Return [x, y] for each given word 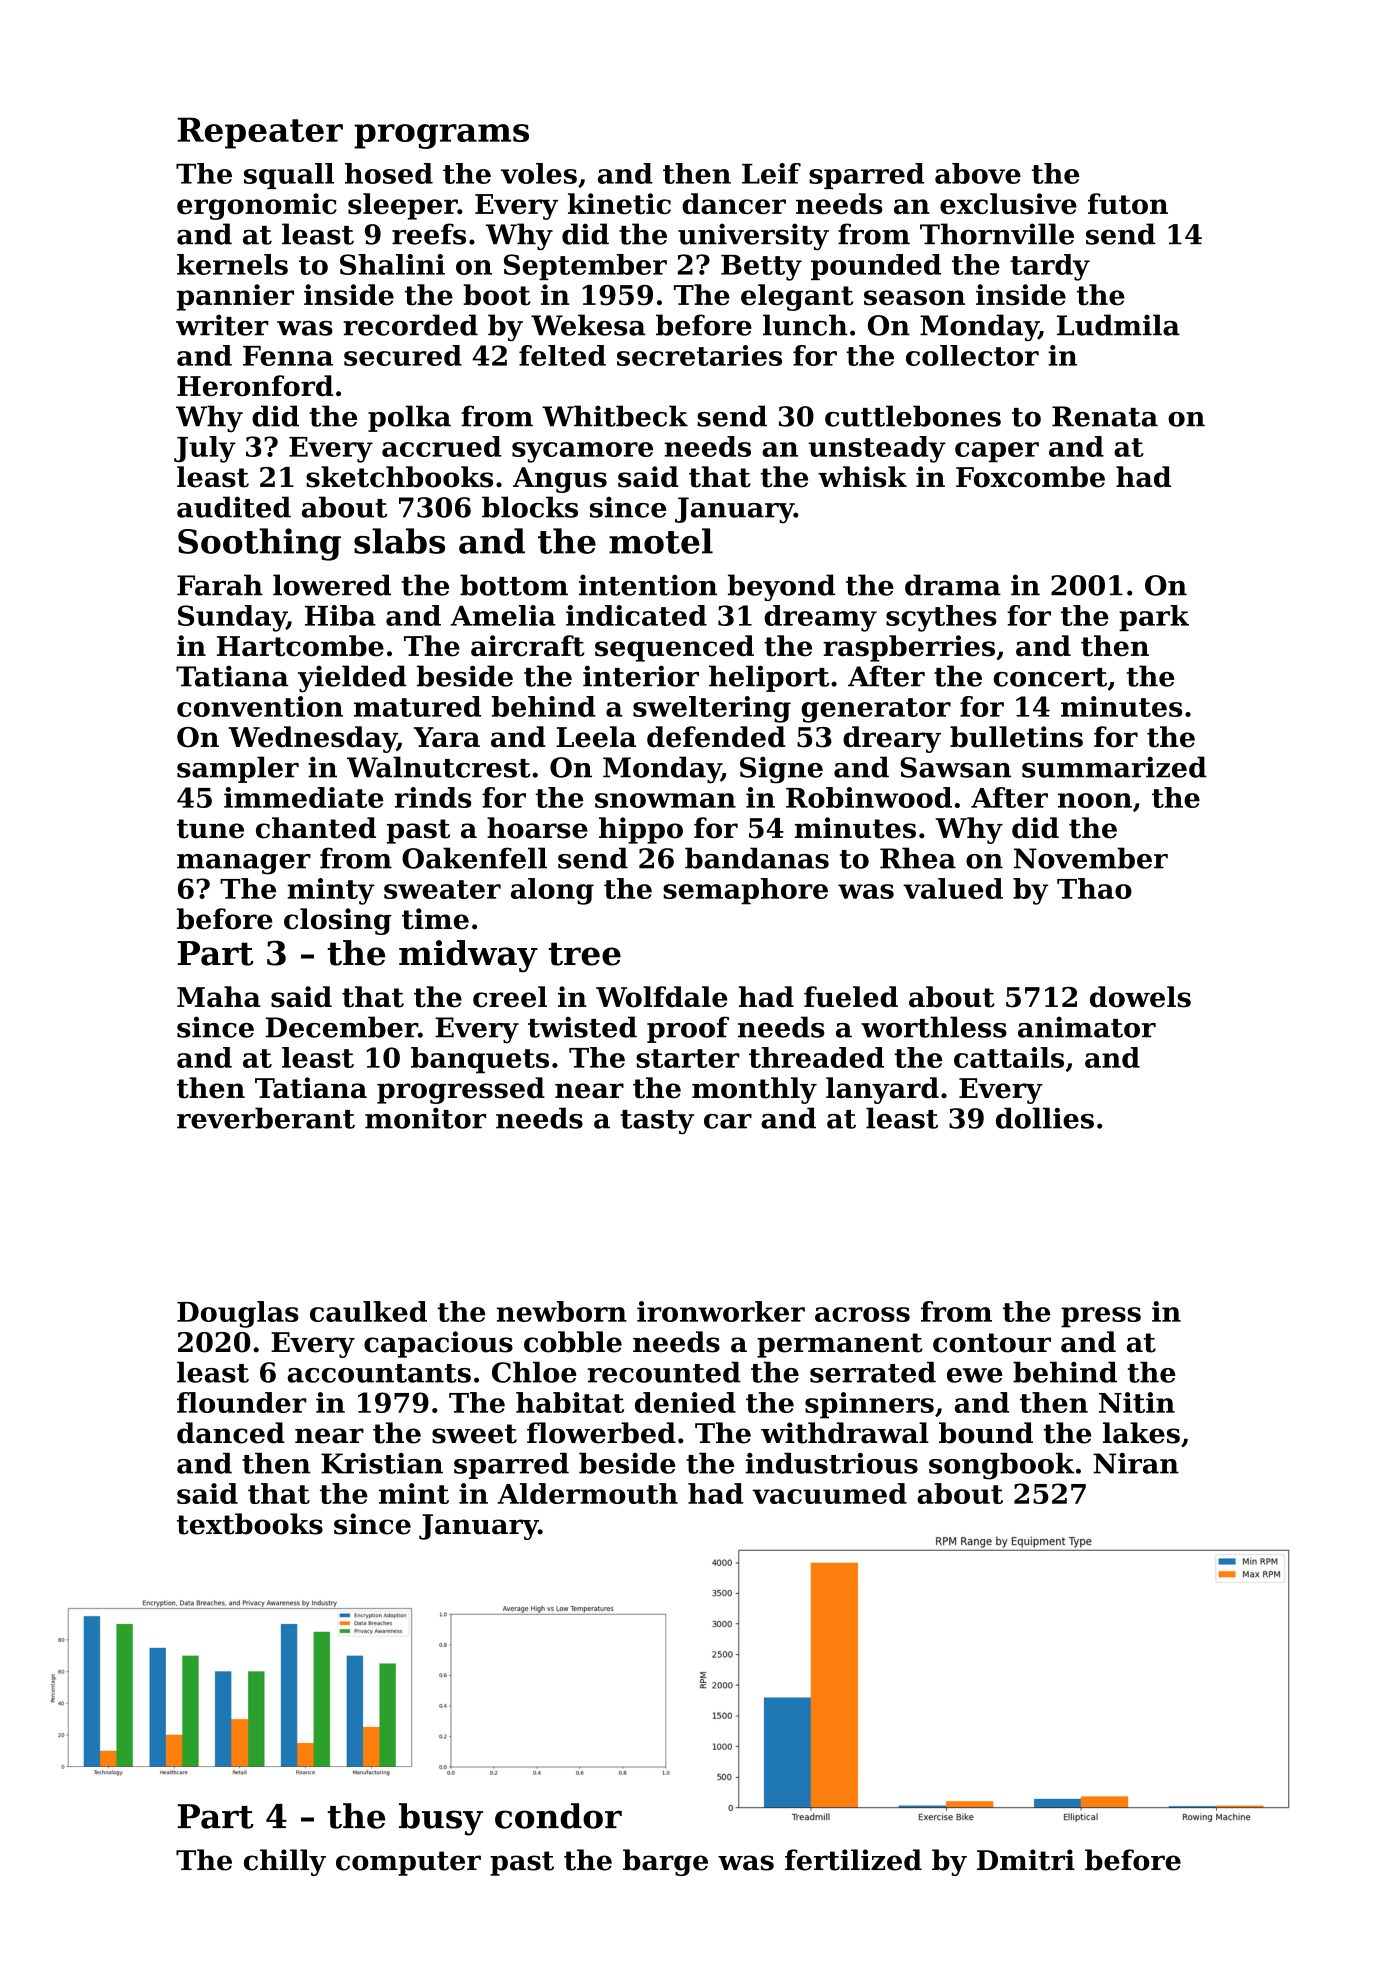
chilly [285, 1862]
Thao [1094, 888]
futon [1128, 203]
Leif [771, 173]
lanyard [882, 1090]
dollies [1045, 1118]
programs [441, 136]
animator [1087, 1027]
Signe [781, 770]
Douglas [238, 1314]
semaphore [745, 891]
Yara [446, 737]
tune [210, 829]
